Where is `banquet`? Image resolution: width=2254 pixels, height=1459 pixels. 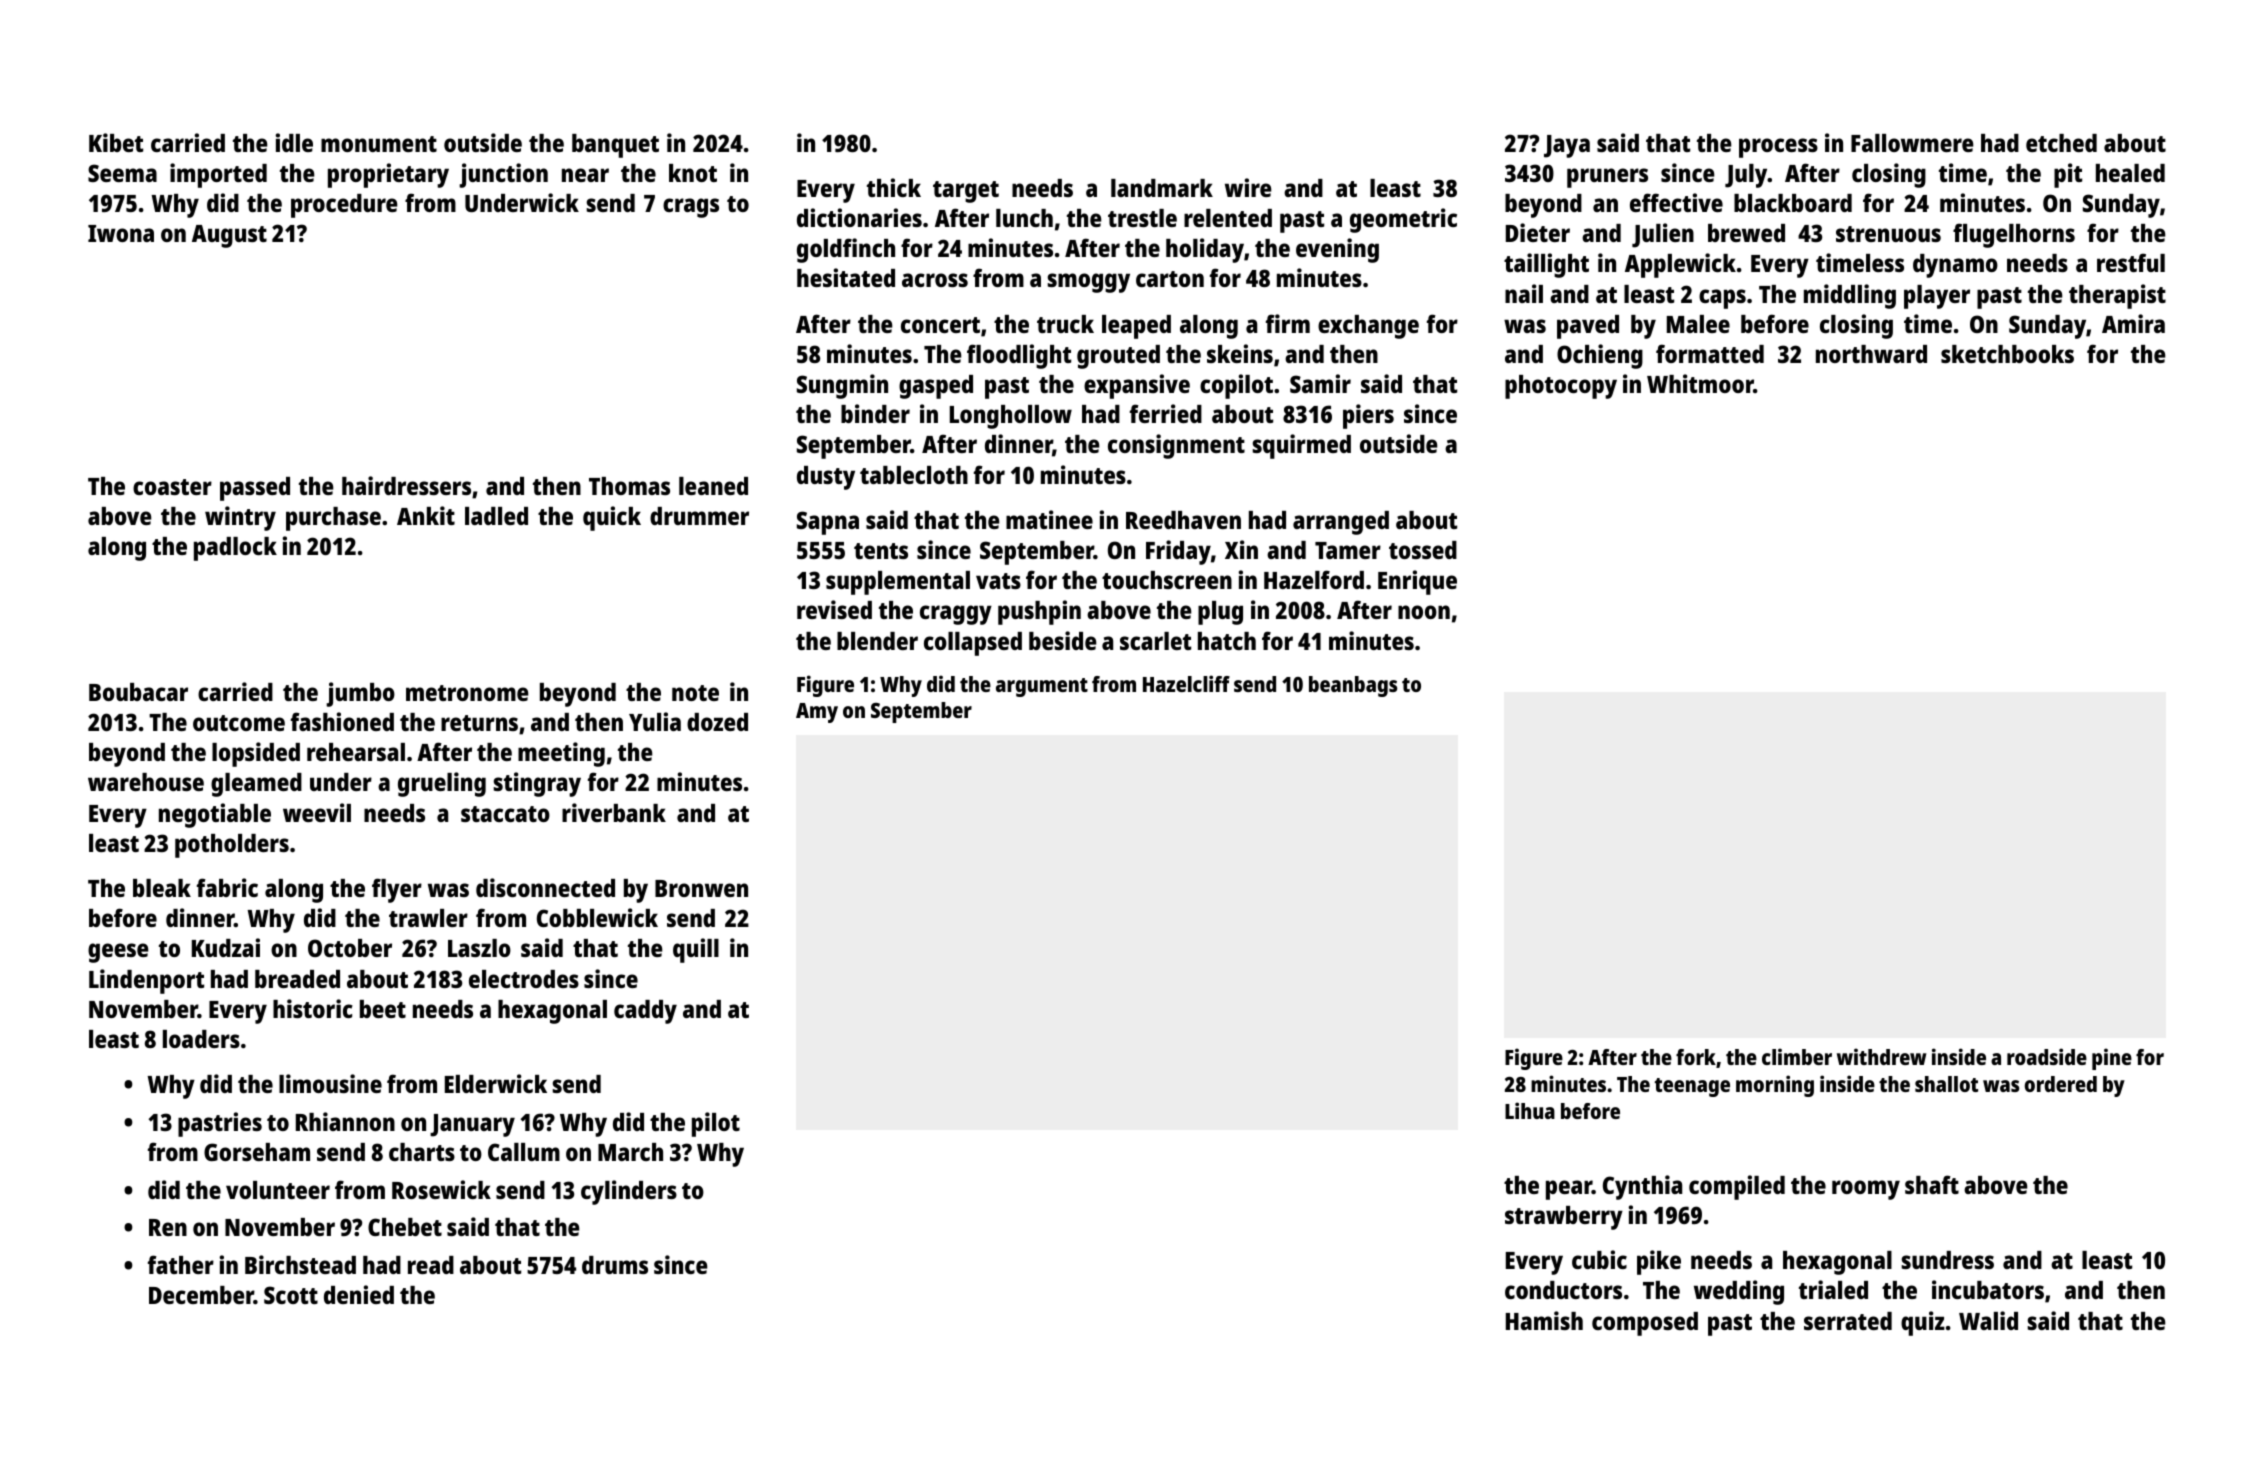 banquet is located at coordinates (615, 146).
